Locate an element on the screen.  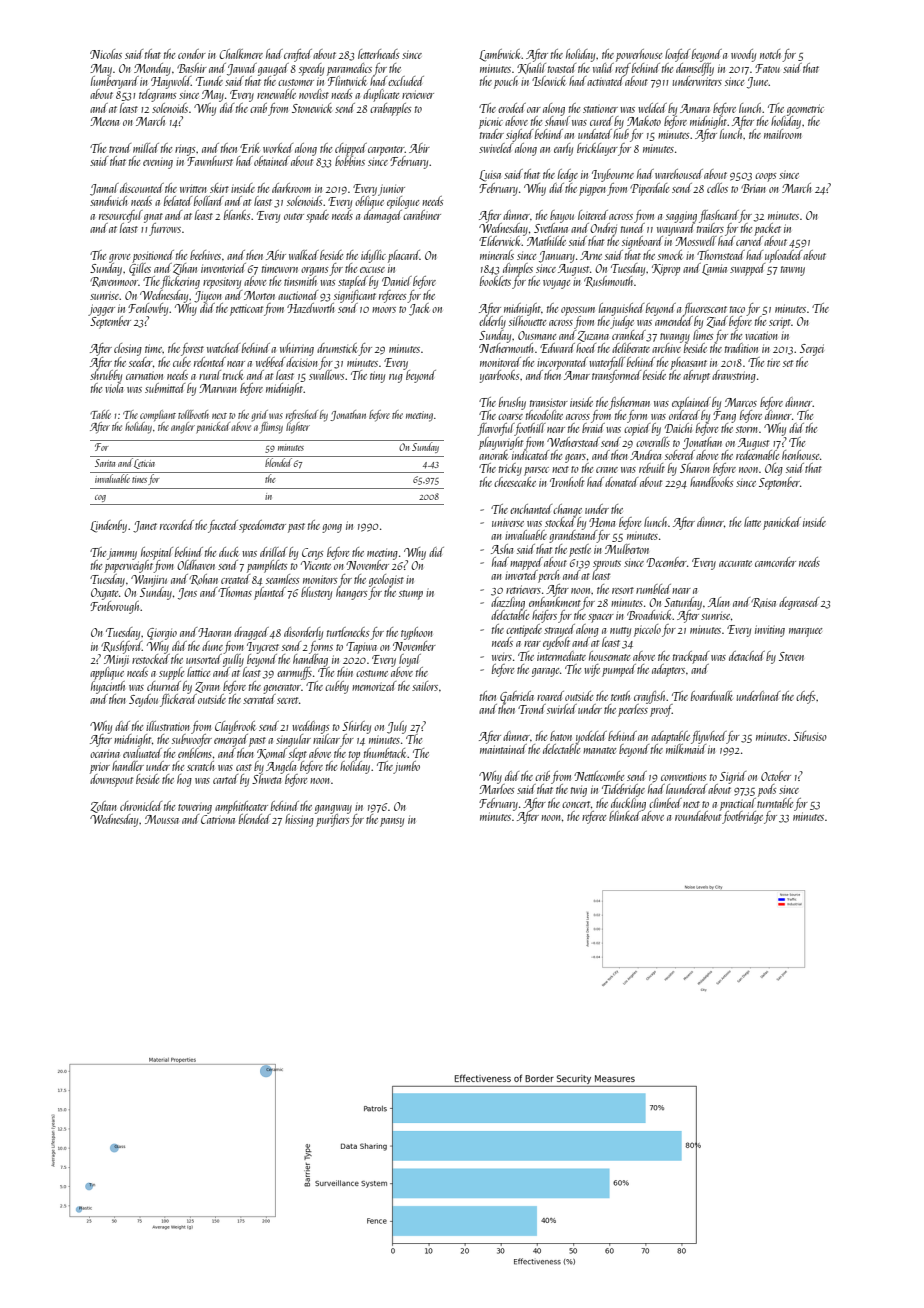
judge is located at coordinates (622, 322).
